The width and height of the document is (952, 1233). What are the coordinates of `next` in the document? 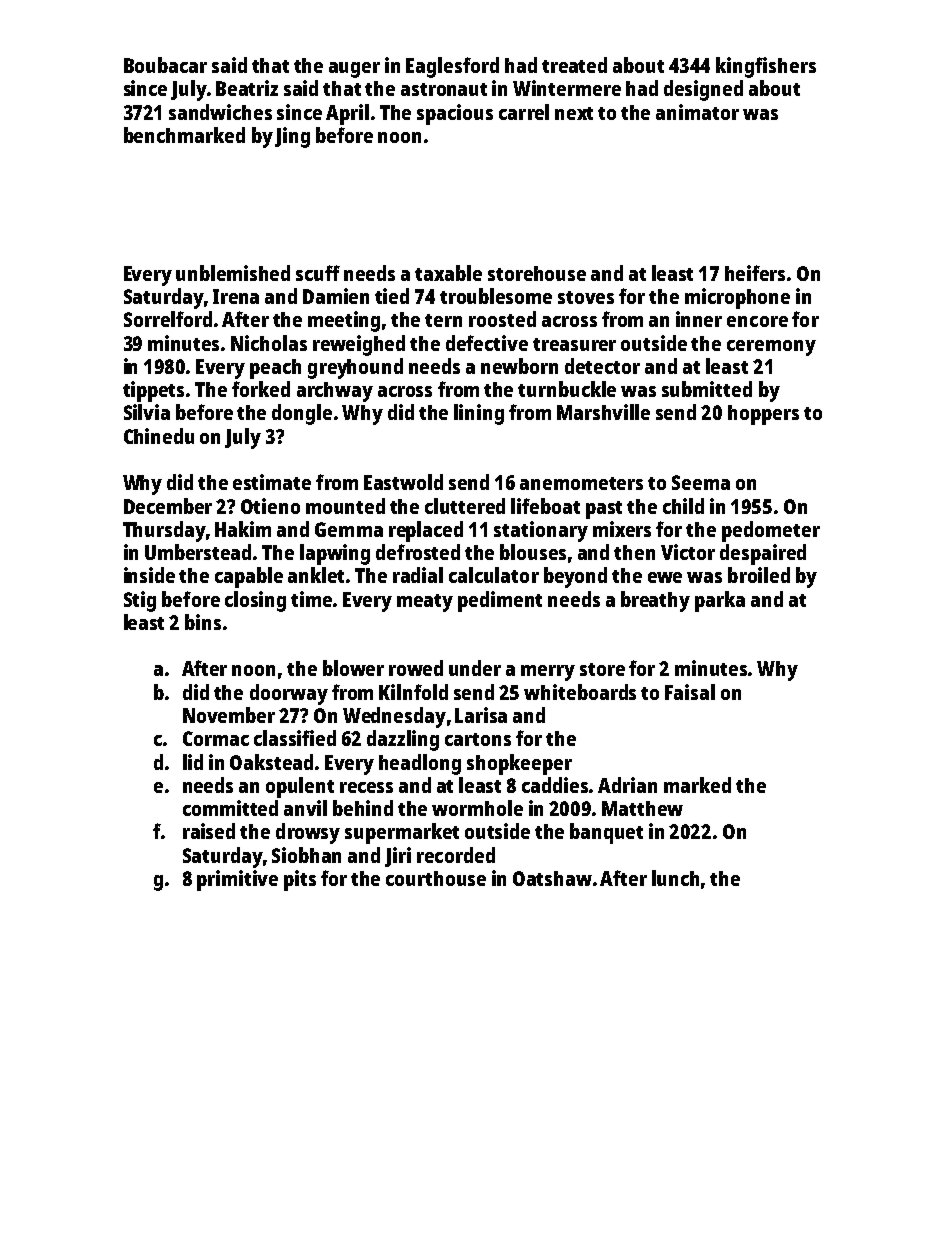 It's located at (574, 113).
